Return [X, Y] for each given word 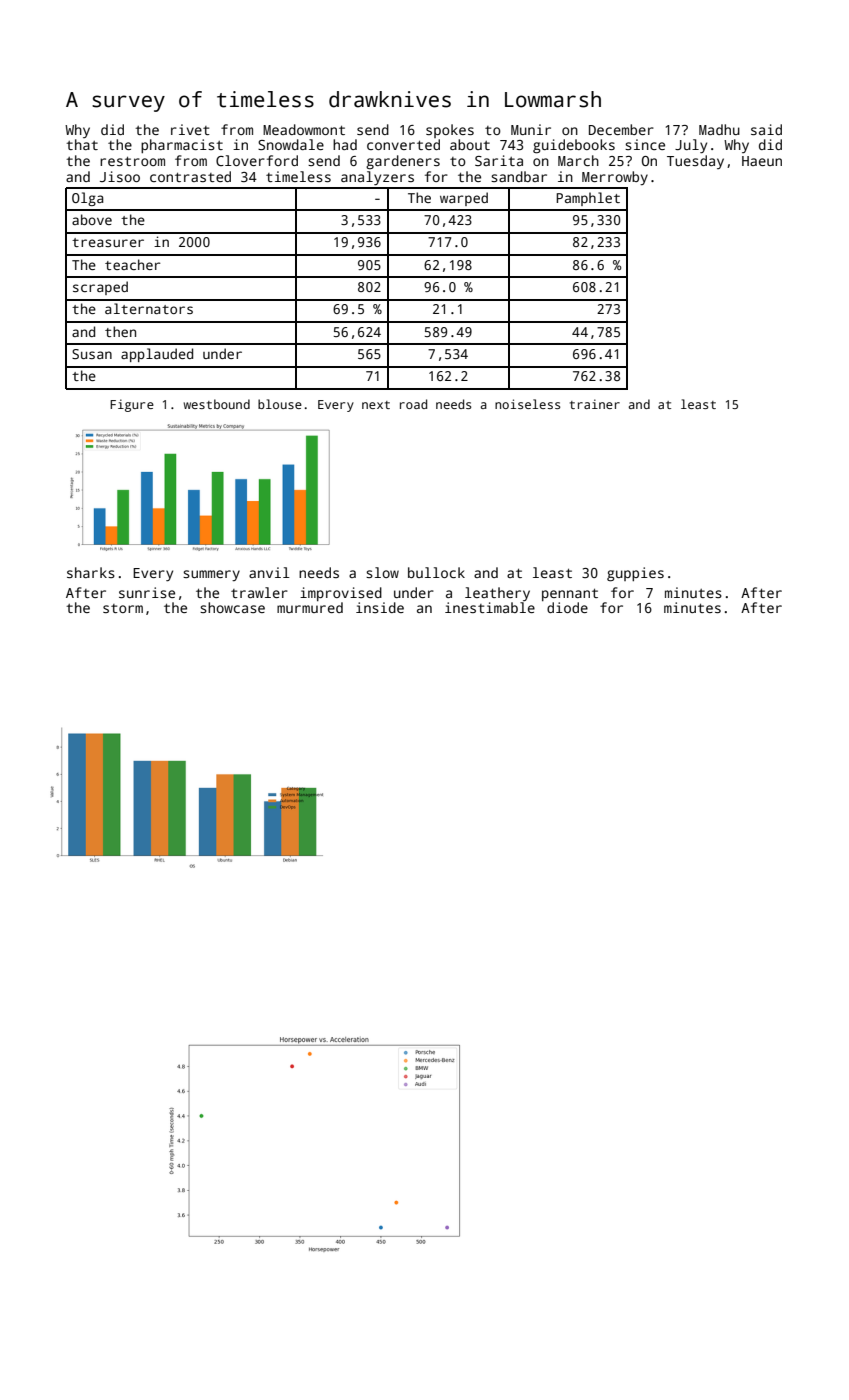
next [376, 405]
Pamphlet [588, 199]
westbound [217, 404]
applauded [157, 355]
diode [567, 607]
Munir [531, 129]
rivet [190, 129]
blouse [280, 404]
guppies [635, 574]
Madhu [719, 129]
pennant [570, 595]
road [413, 404]
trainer [595, 404]
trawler [259, 592]
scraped [100, 288]
